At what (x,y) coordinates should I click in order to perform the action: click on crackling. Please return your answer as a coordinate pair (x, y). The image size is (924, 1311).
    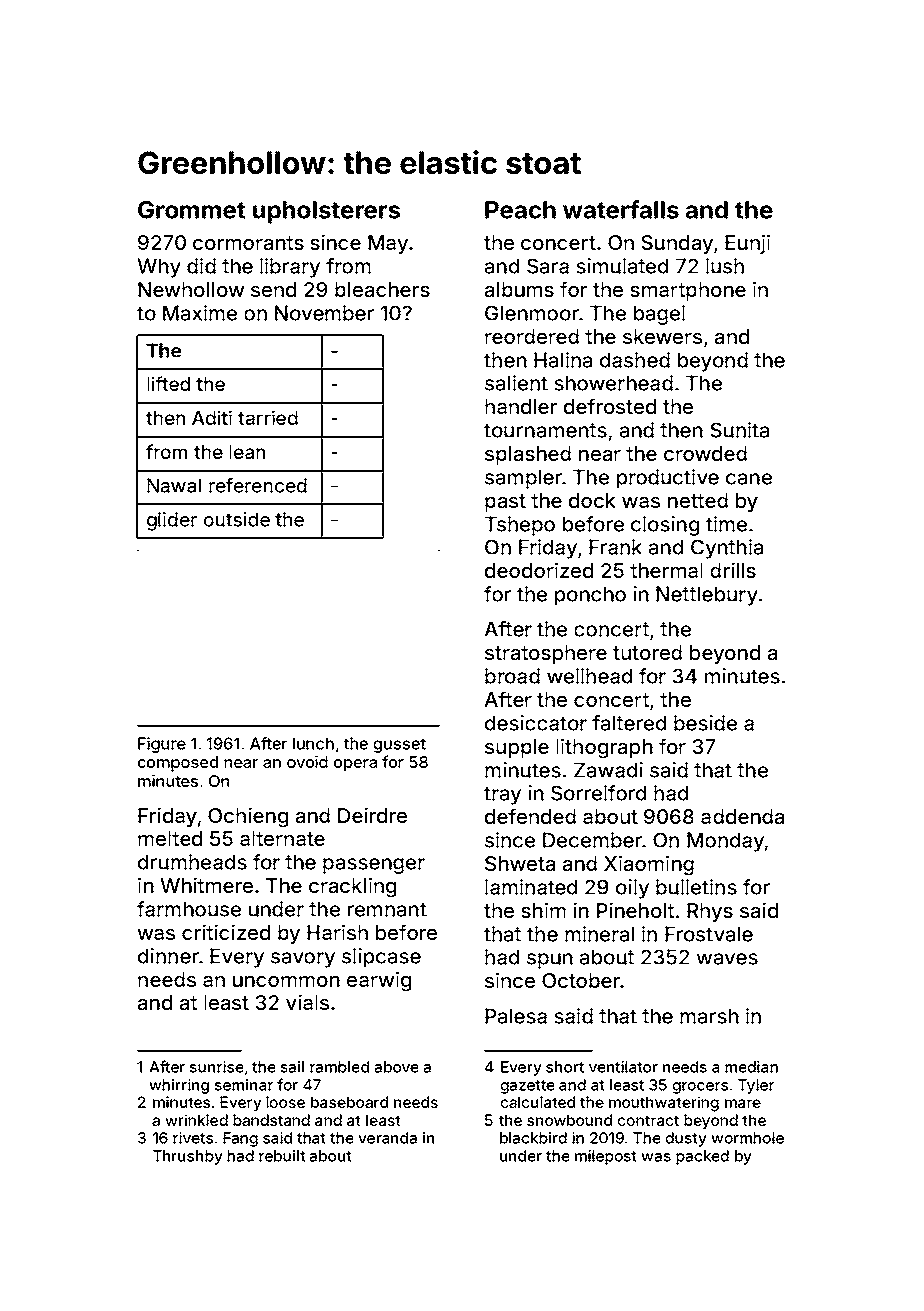
    Looking at the image, I should click on (352, 887).
